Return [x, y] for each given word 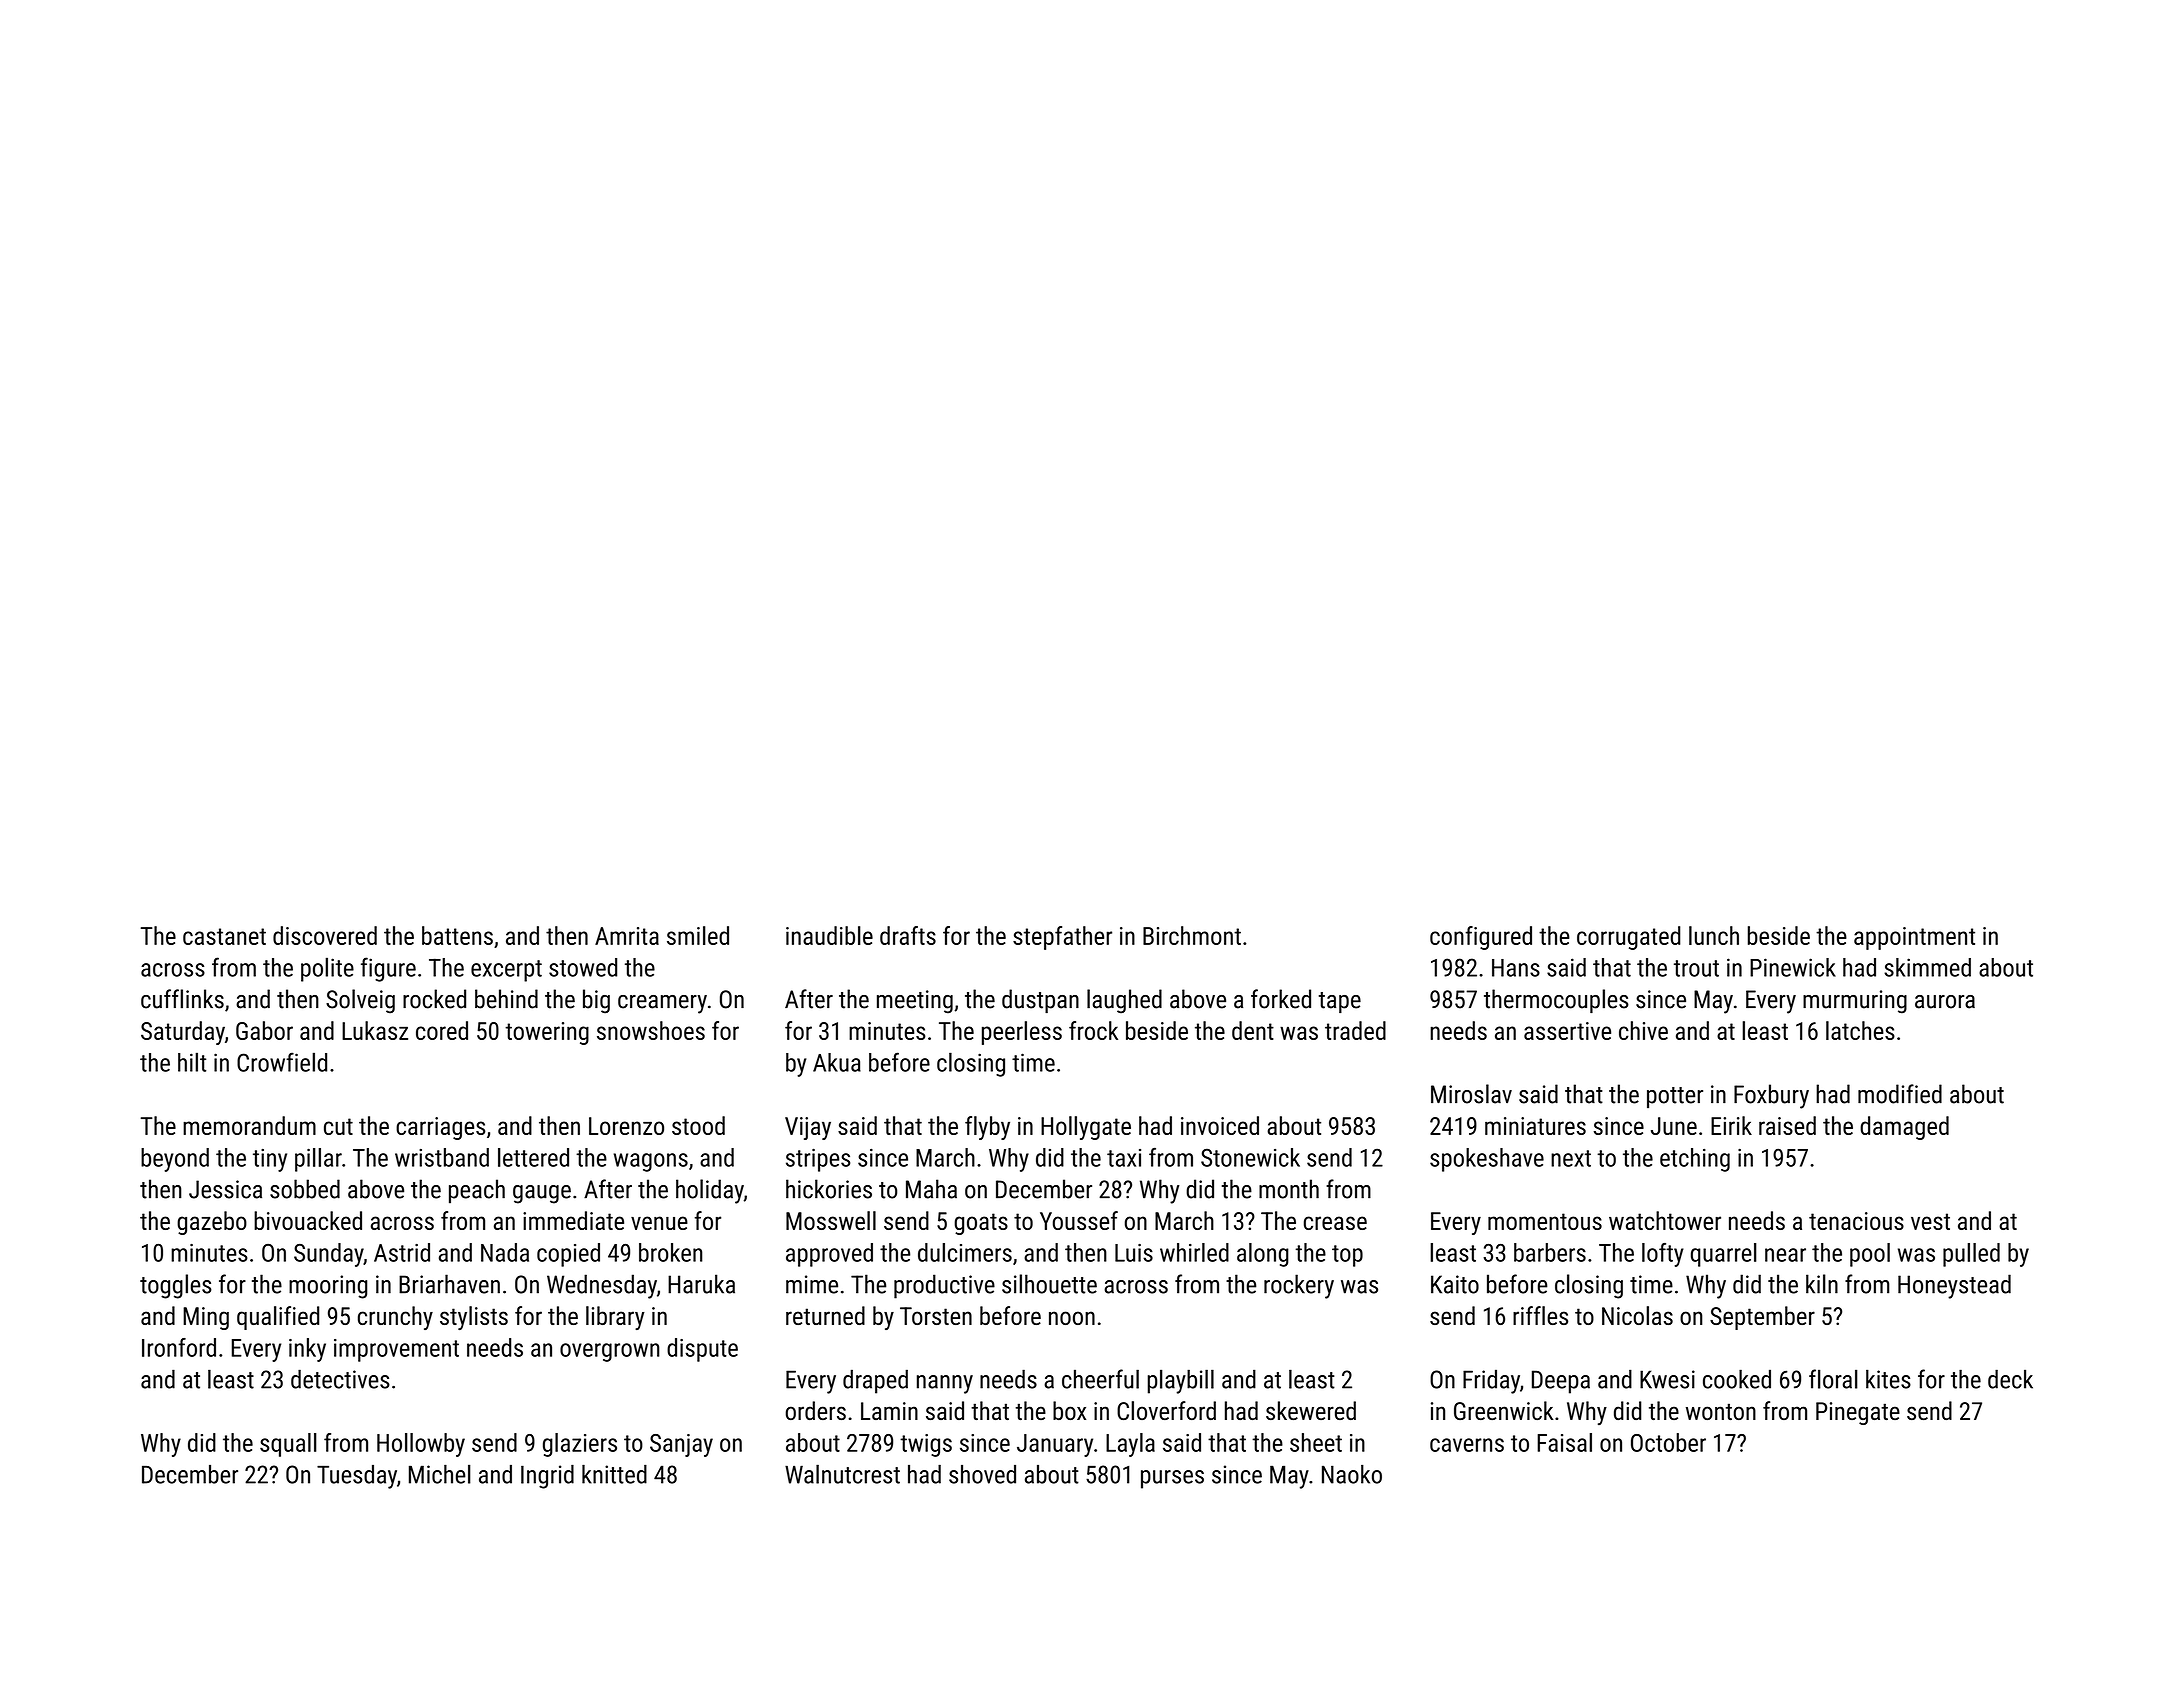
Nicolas [1637, 1315]
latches [1860, 1030]
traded [1355, 1030]
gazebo [212, 1223]
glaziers [580, 1445]
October [1668, 1442]
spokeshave [1487, 1160]
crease [1335, 1223]
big [596, 1001]
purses [1172, 1479]
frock [1093, 1030]
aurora [1945, 1002]
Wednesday [602, 1286]
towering [547, 1033]
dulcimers [965, 1252]
